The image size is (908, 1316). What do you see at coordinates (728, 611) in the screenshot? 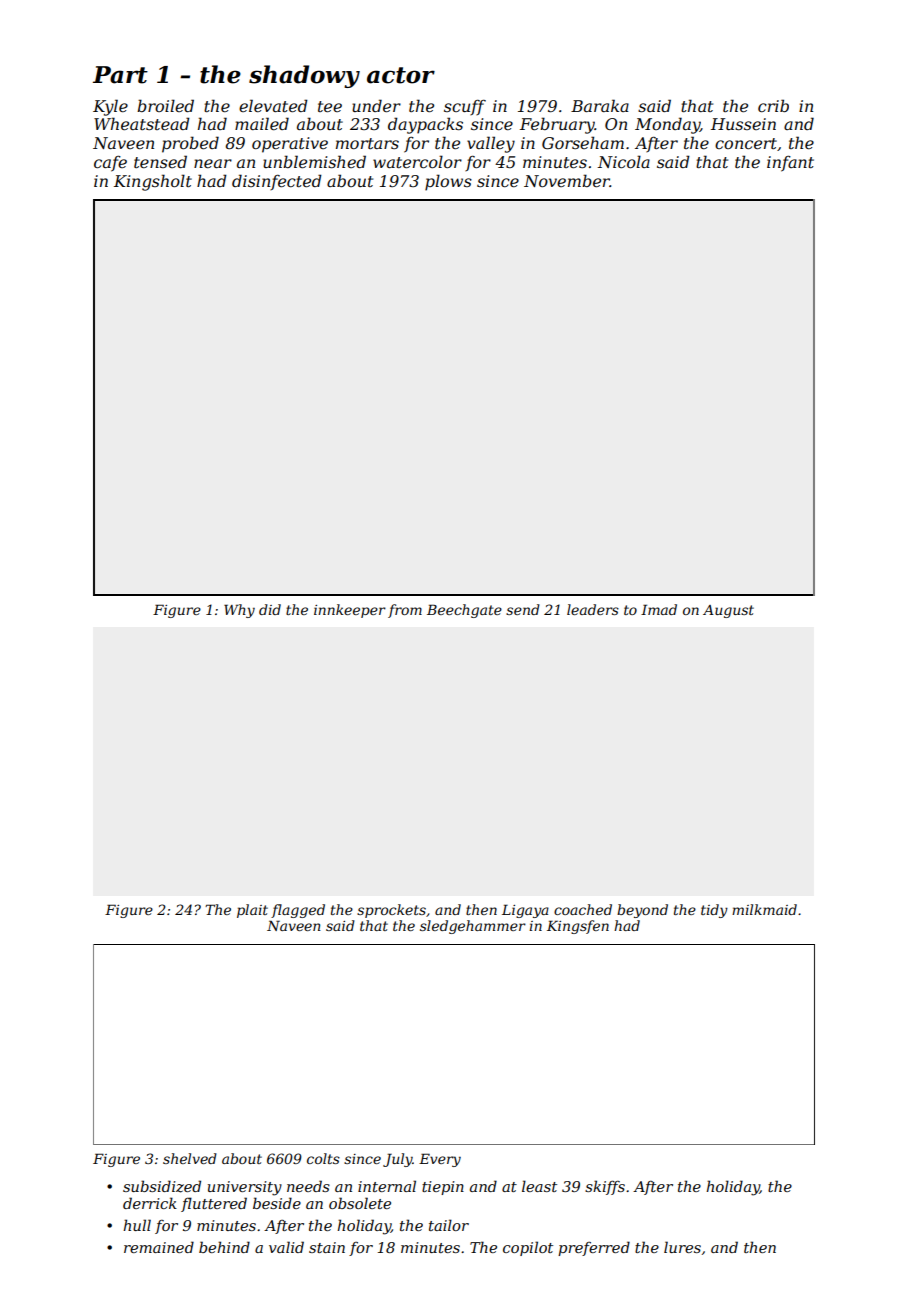
I see `August` at bounding box center [728, 611].
